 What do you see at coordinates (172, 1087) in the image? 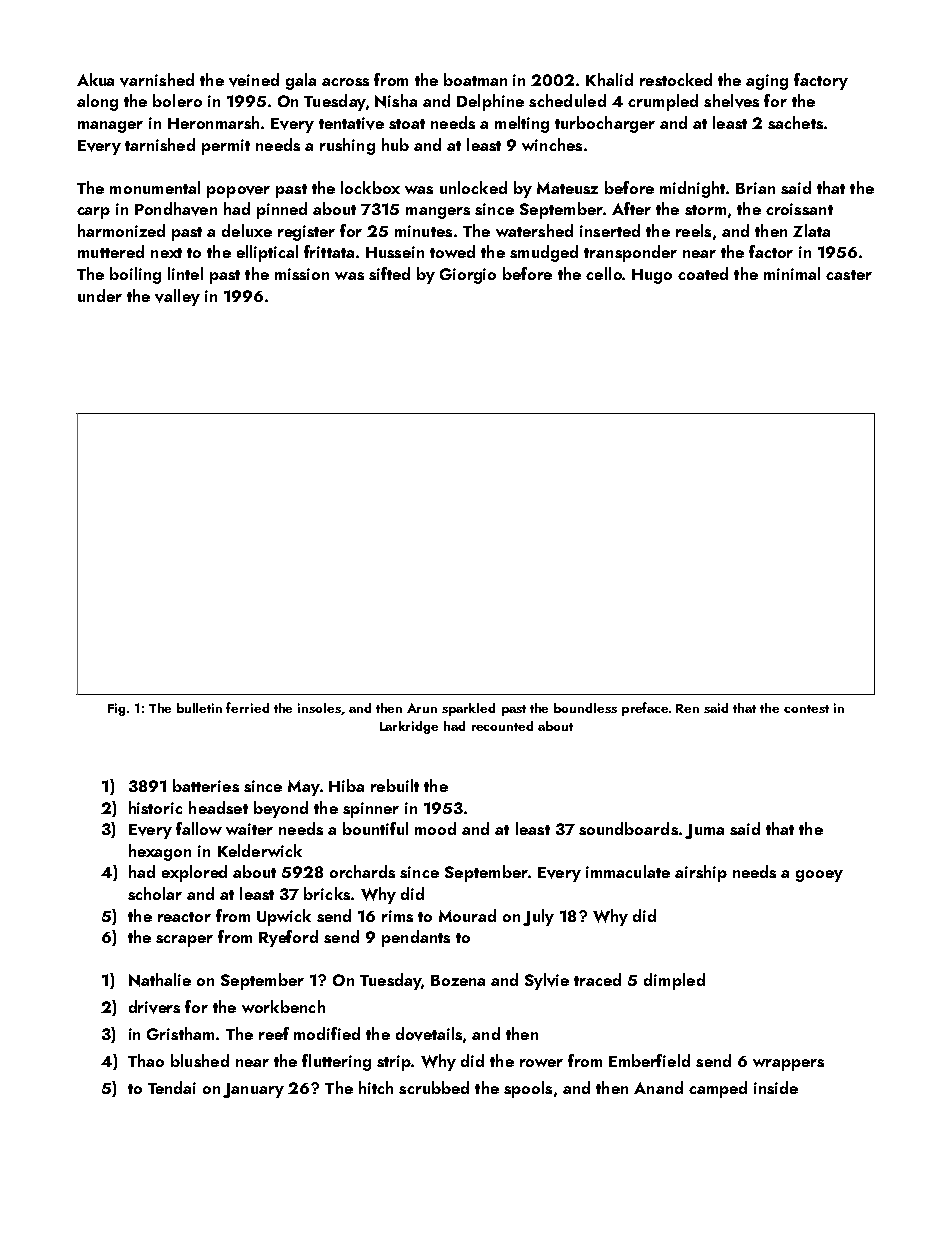
I see `Tendai` at bounding box center [172, 1087].
